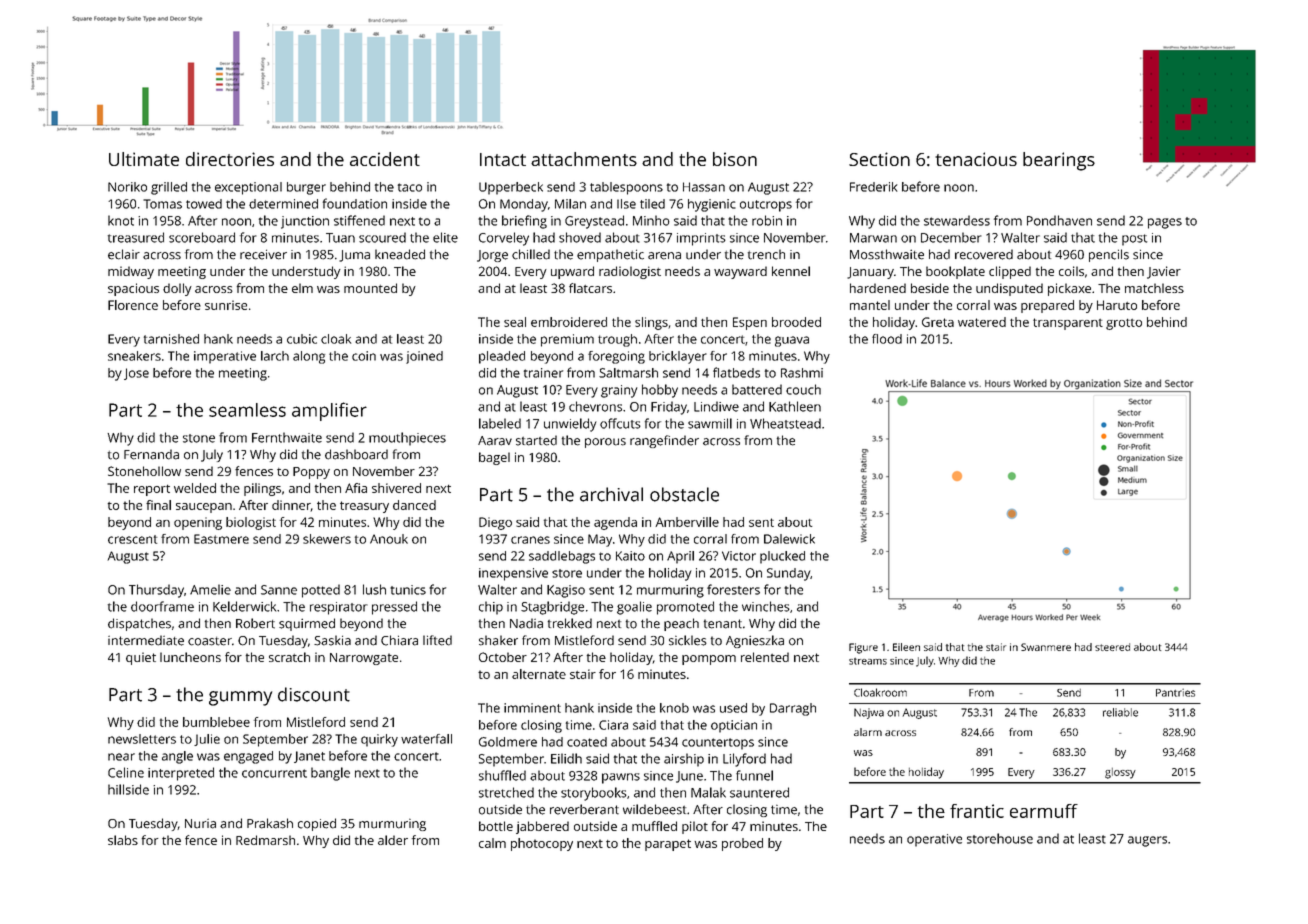  What do you see at coordinates (207, 740) in the page?
I see `Julie` at bounding box center [207, 740].
